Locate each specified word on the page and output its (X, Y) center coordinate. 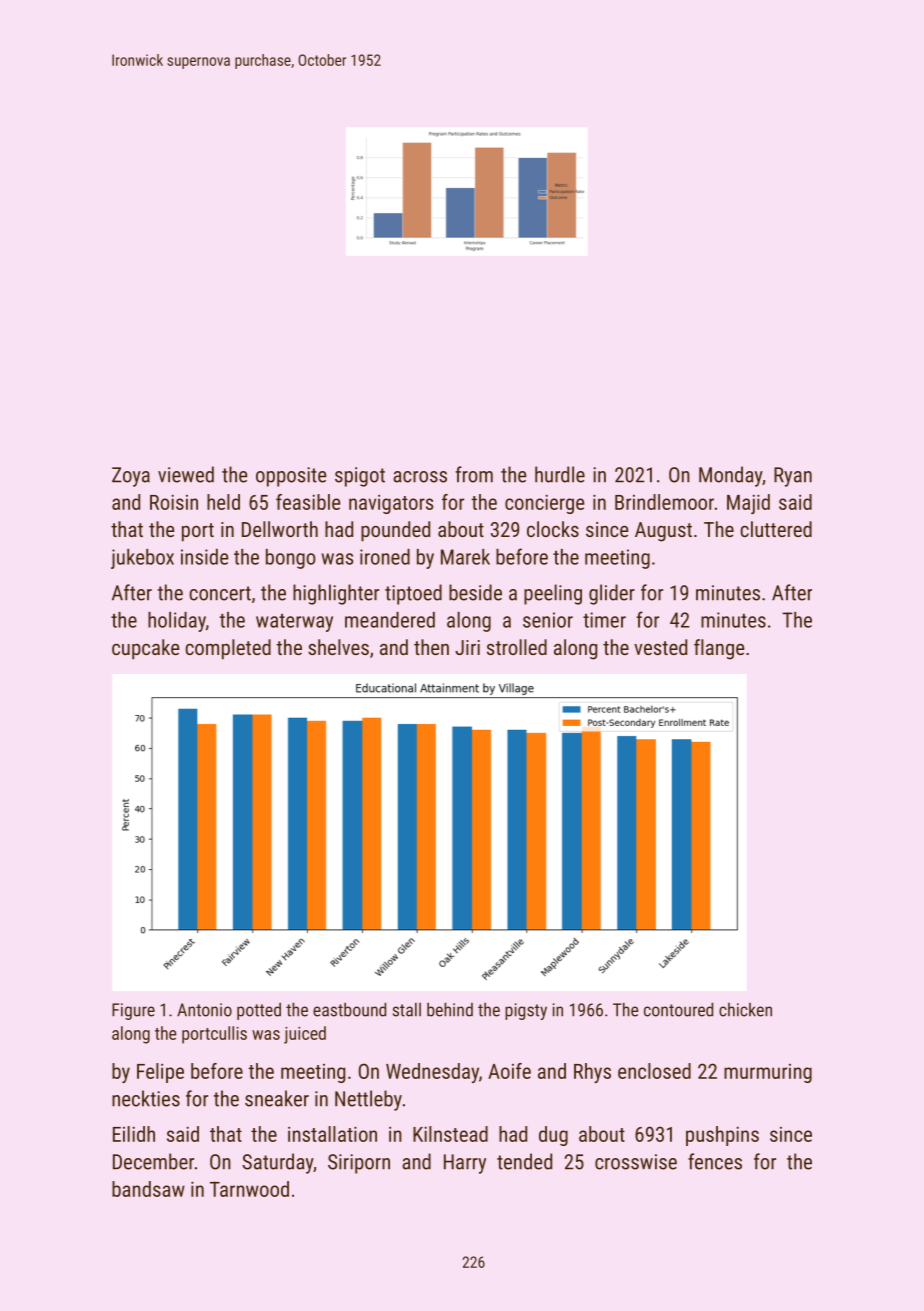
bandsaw (148, 1189)
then (431, 647)
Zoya (131, 477)
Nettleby (368, 1100)
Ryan (793, 477)
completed (228, 649)
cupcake (145, 649)
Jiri (467, 647)
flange (719, 649)
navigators (391, 504)
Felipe (160, 1073)
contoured (678, 1010)
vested (660, 647)
